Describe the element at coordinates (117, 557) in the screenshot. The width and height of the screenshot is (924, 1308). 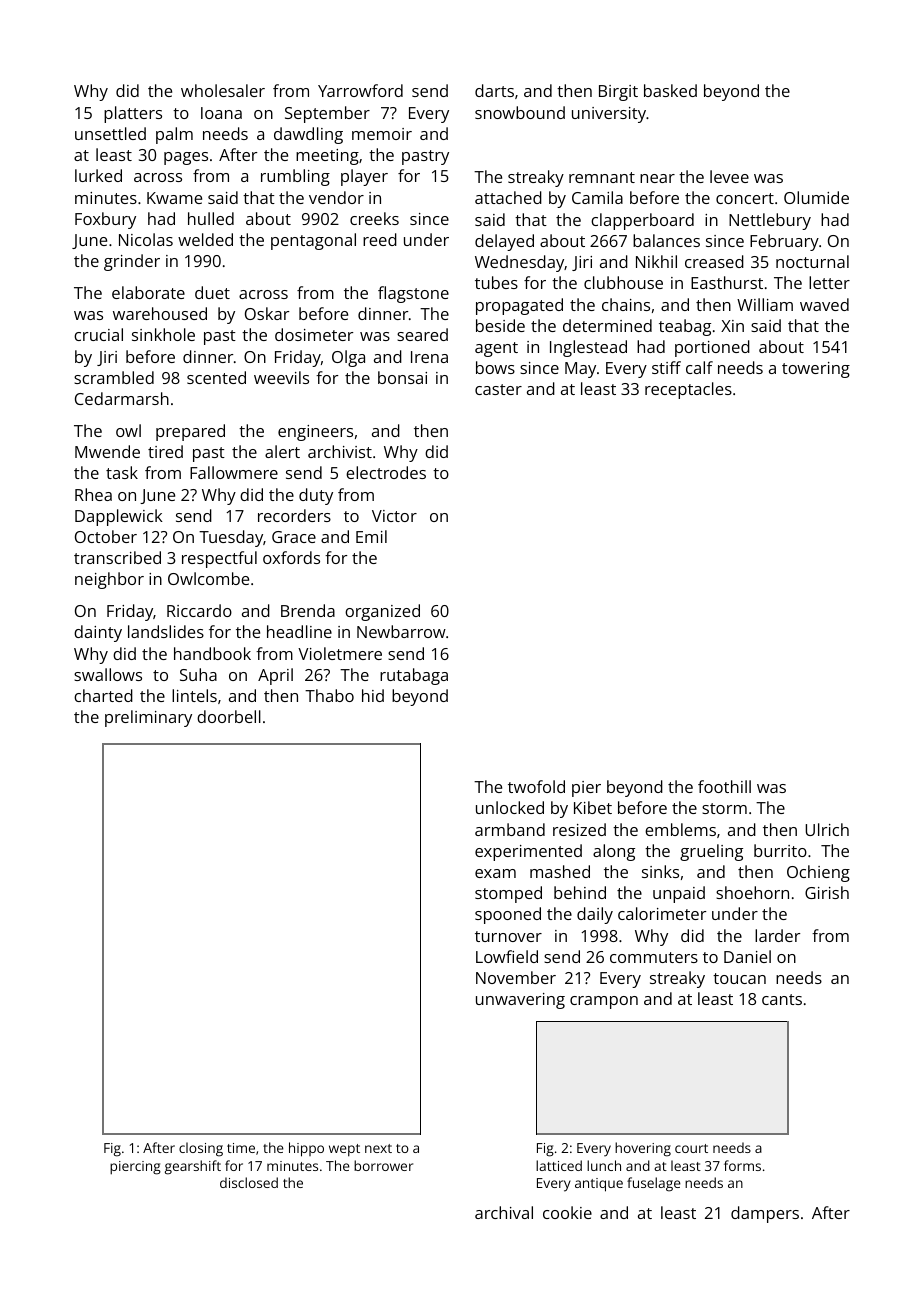
I see `transcribed` at that location.
